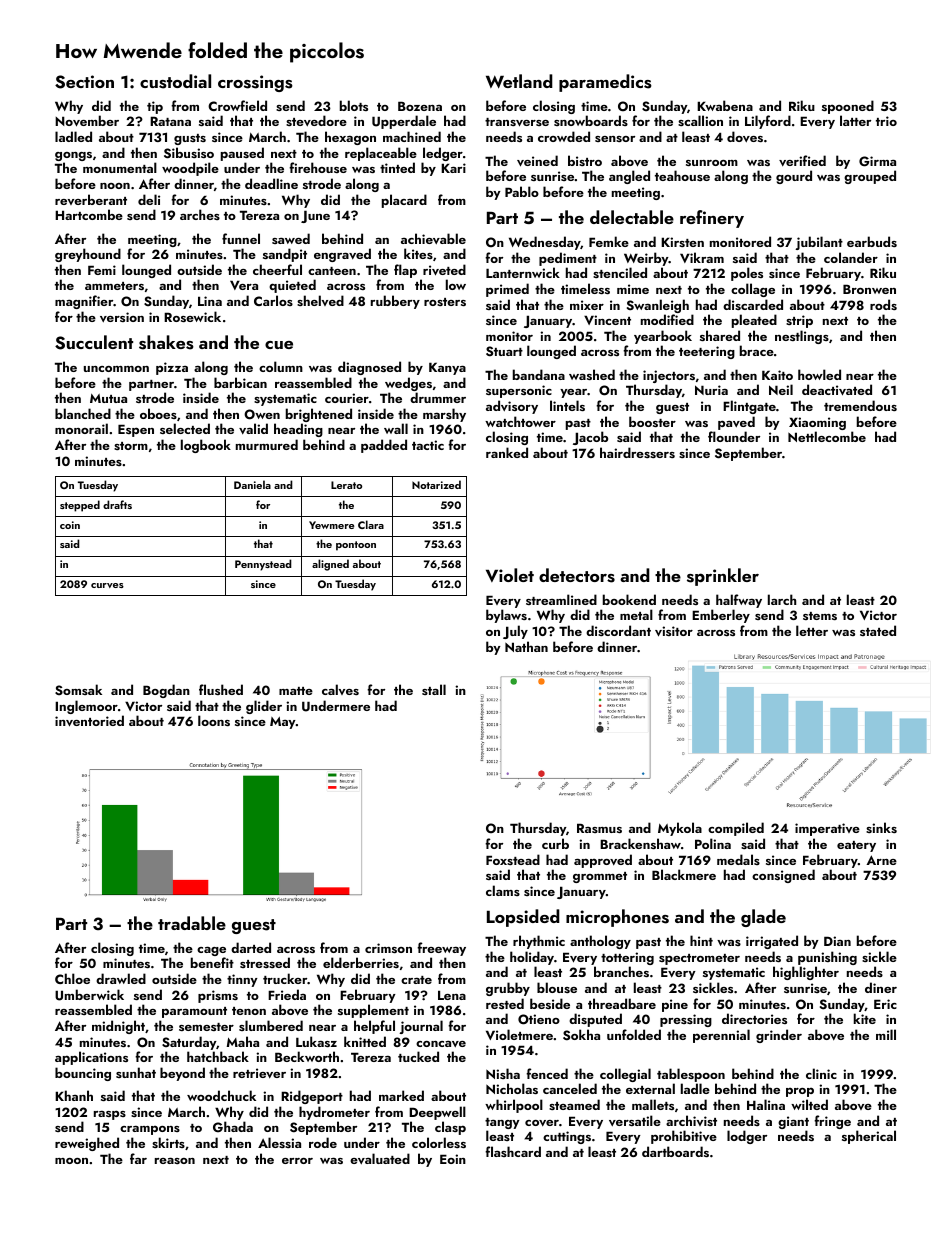 Image resolution: width=952 pixels, height=1233 pixels. Describe the element at coordinates (506, 616) in the screenshot. I see `bylaws` at that location.
